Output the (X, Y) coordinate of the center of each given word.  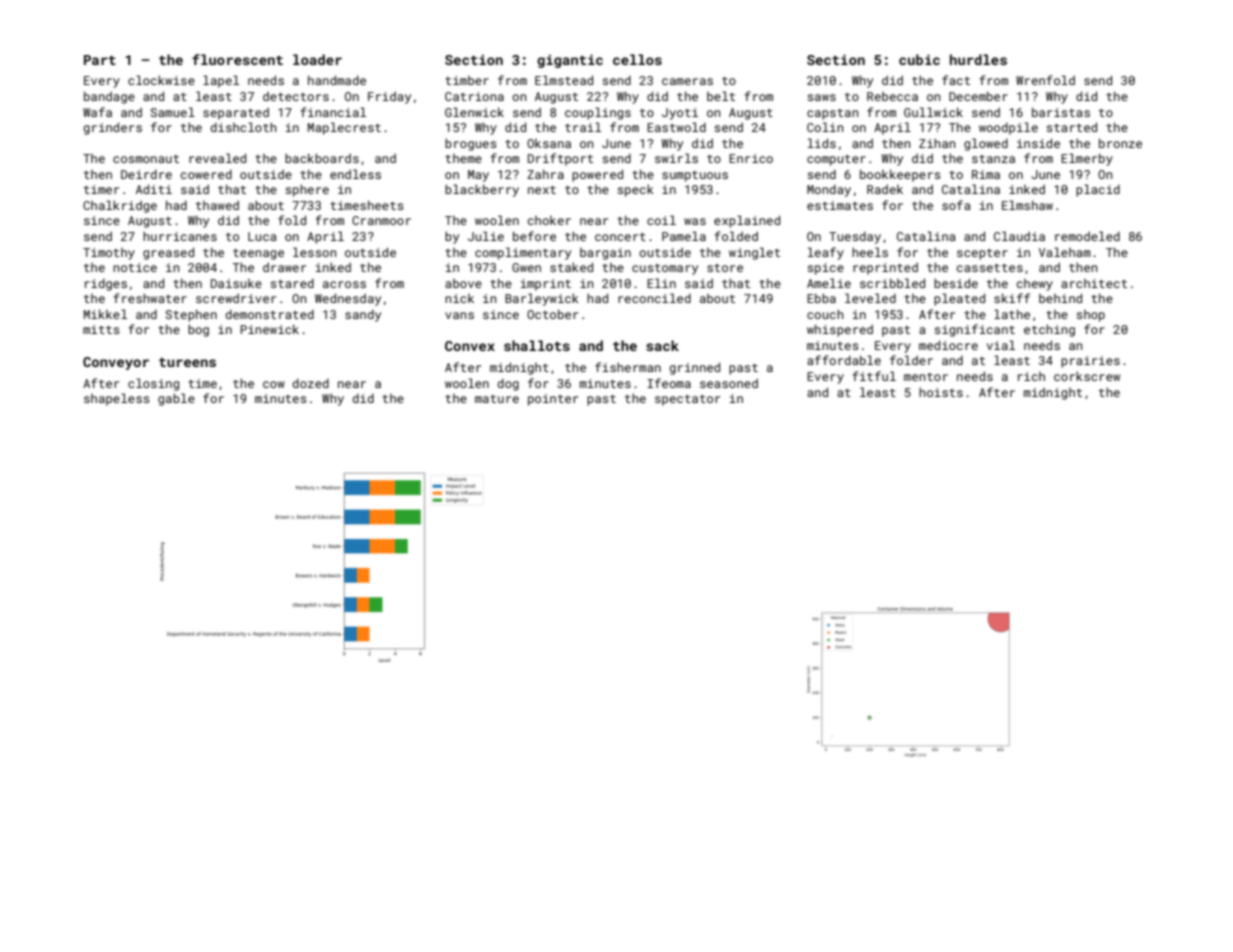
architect (1094, 283)
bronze (1120, 143)
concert (620, 237)
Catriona (474, 96)
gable (176, 399)
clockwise (161, 80)
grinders (113, 128)
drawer (284, 267)
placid (1098, 190)
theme (463, 158)
